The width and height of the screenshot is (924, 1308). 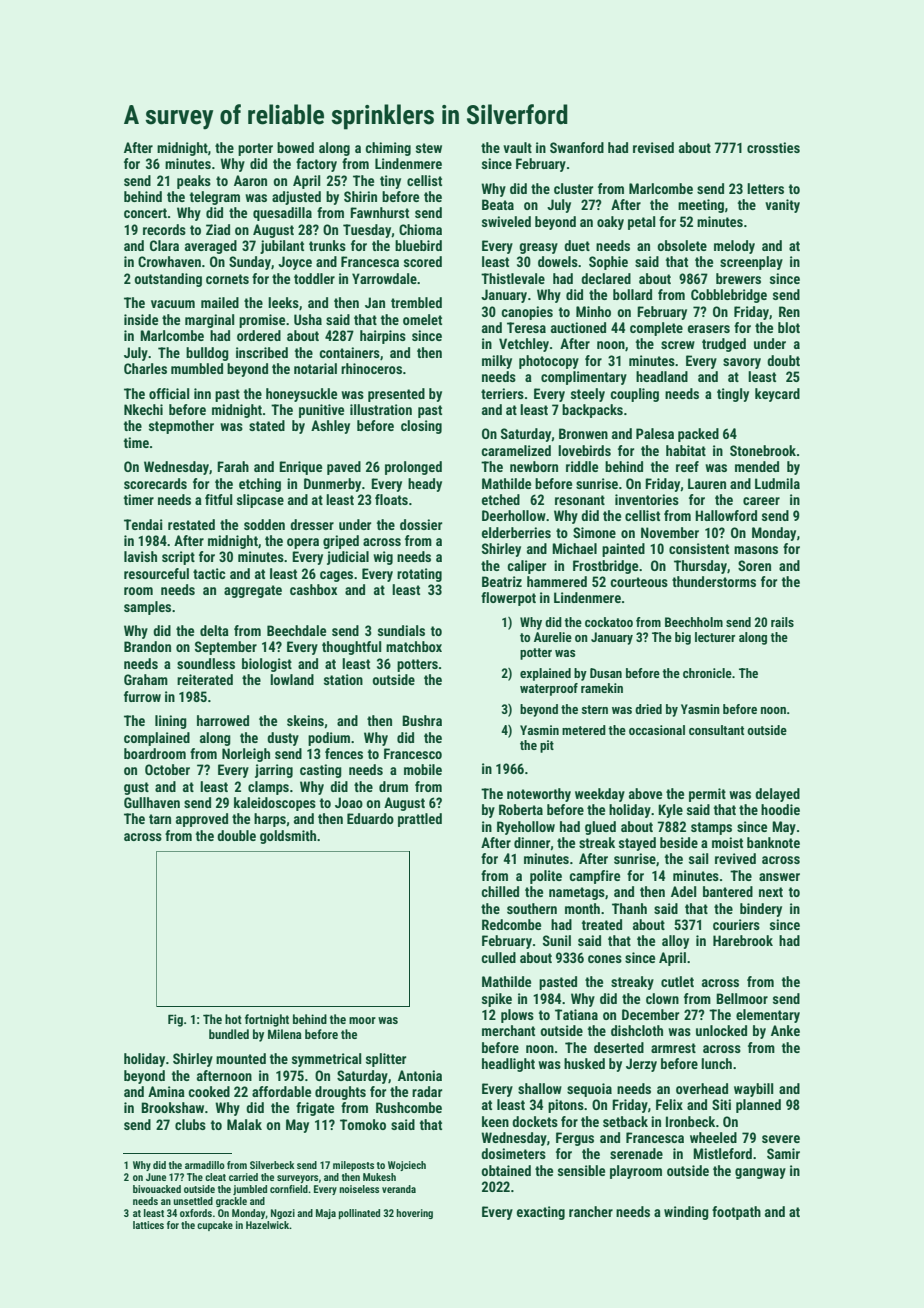 I want to click on polite, so click(x=546, y=877).
